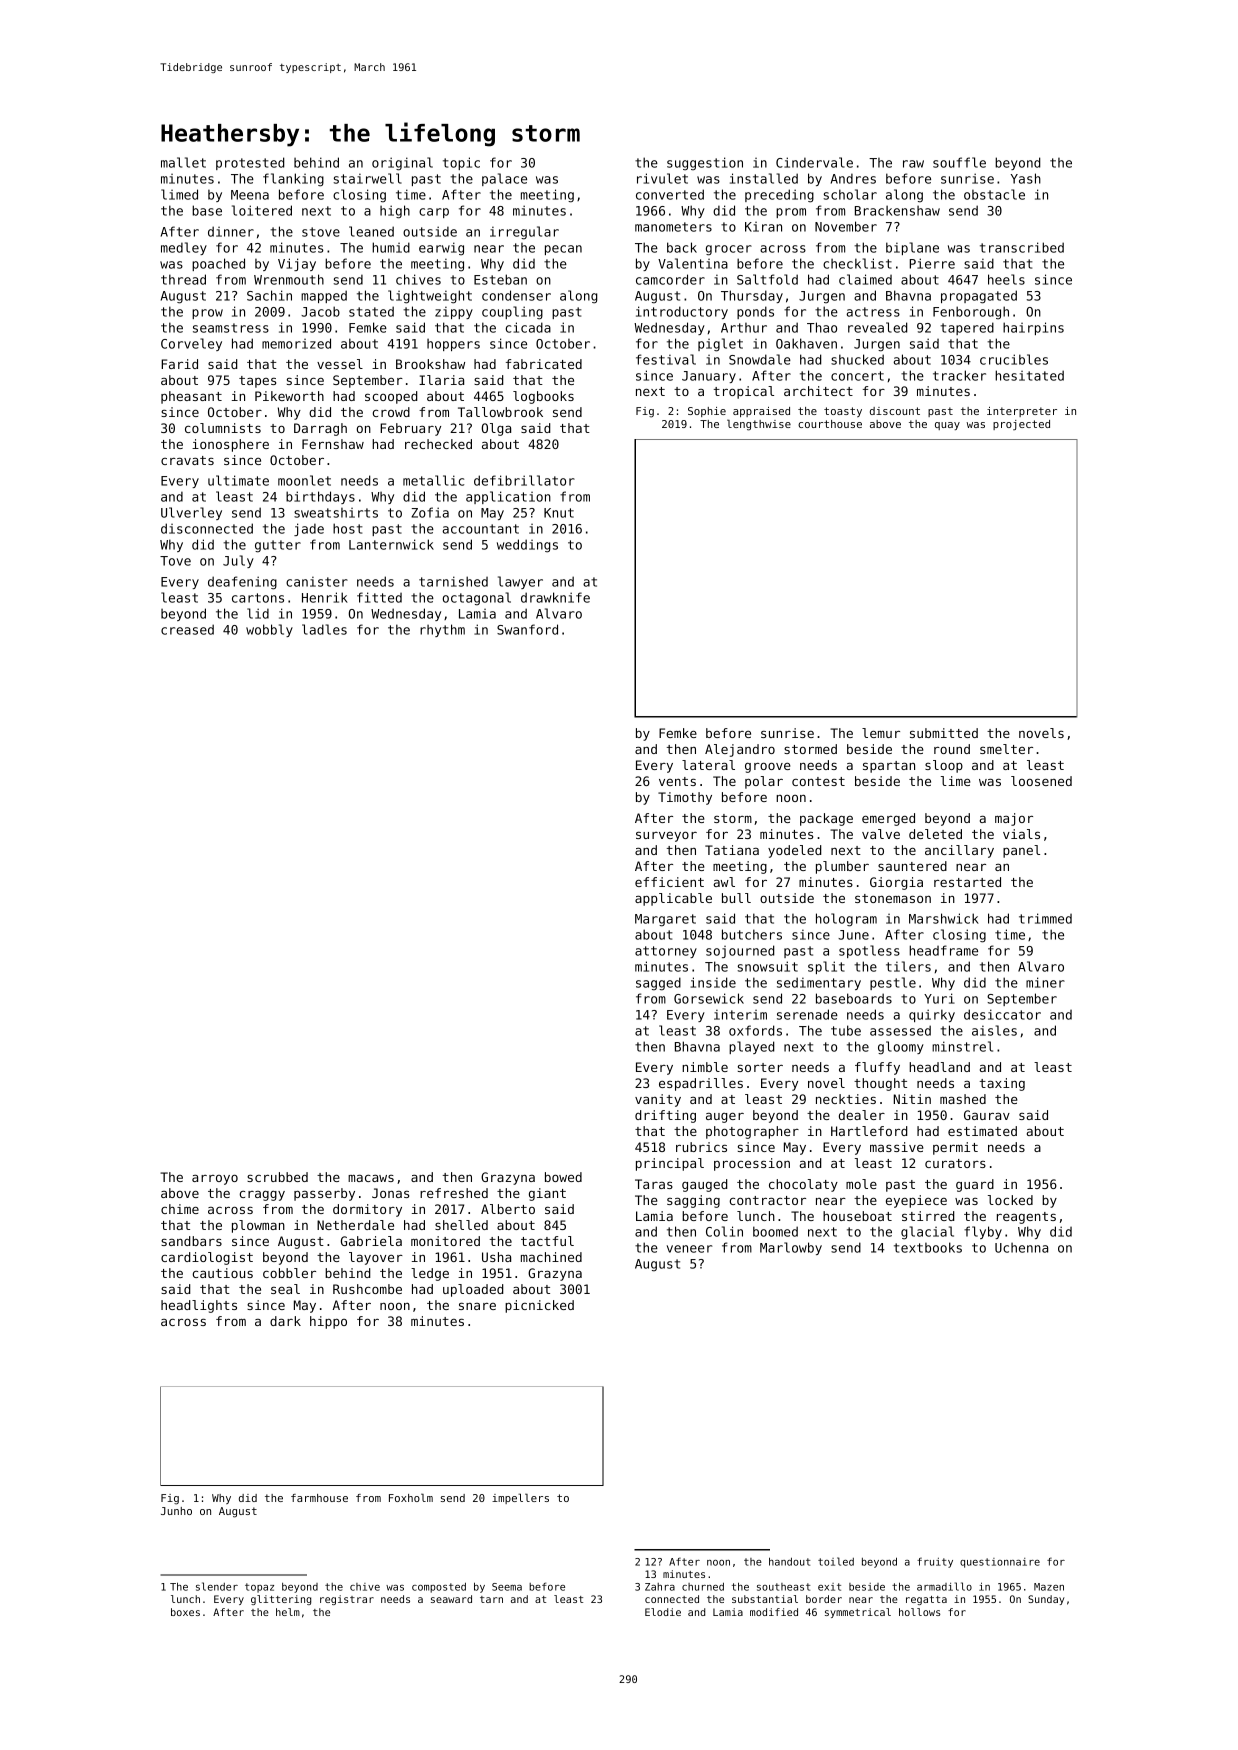  Describe the element at coordinates (720, 345) in the screenshot. I see `piglet` at that location.
